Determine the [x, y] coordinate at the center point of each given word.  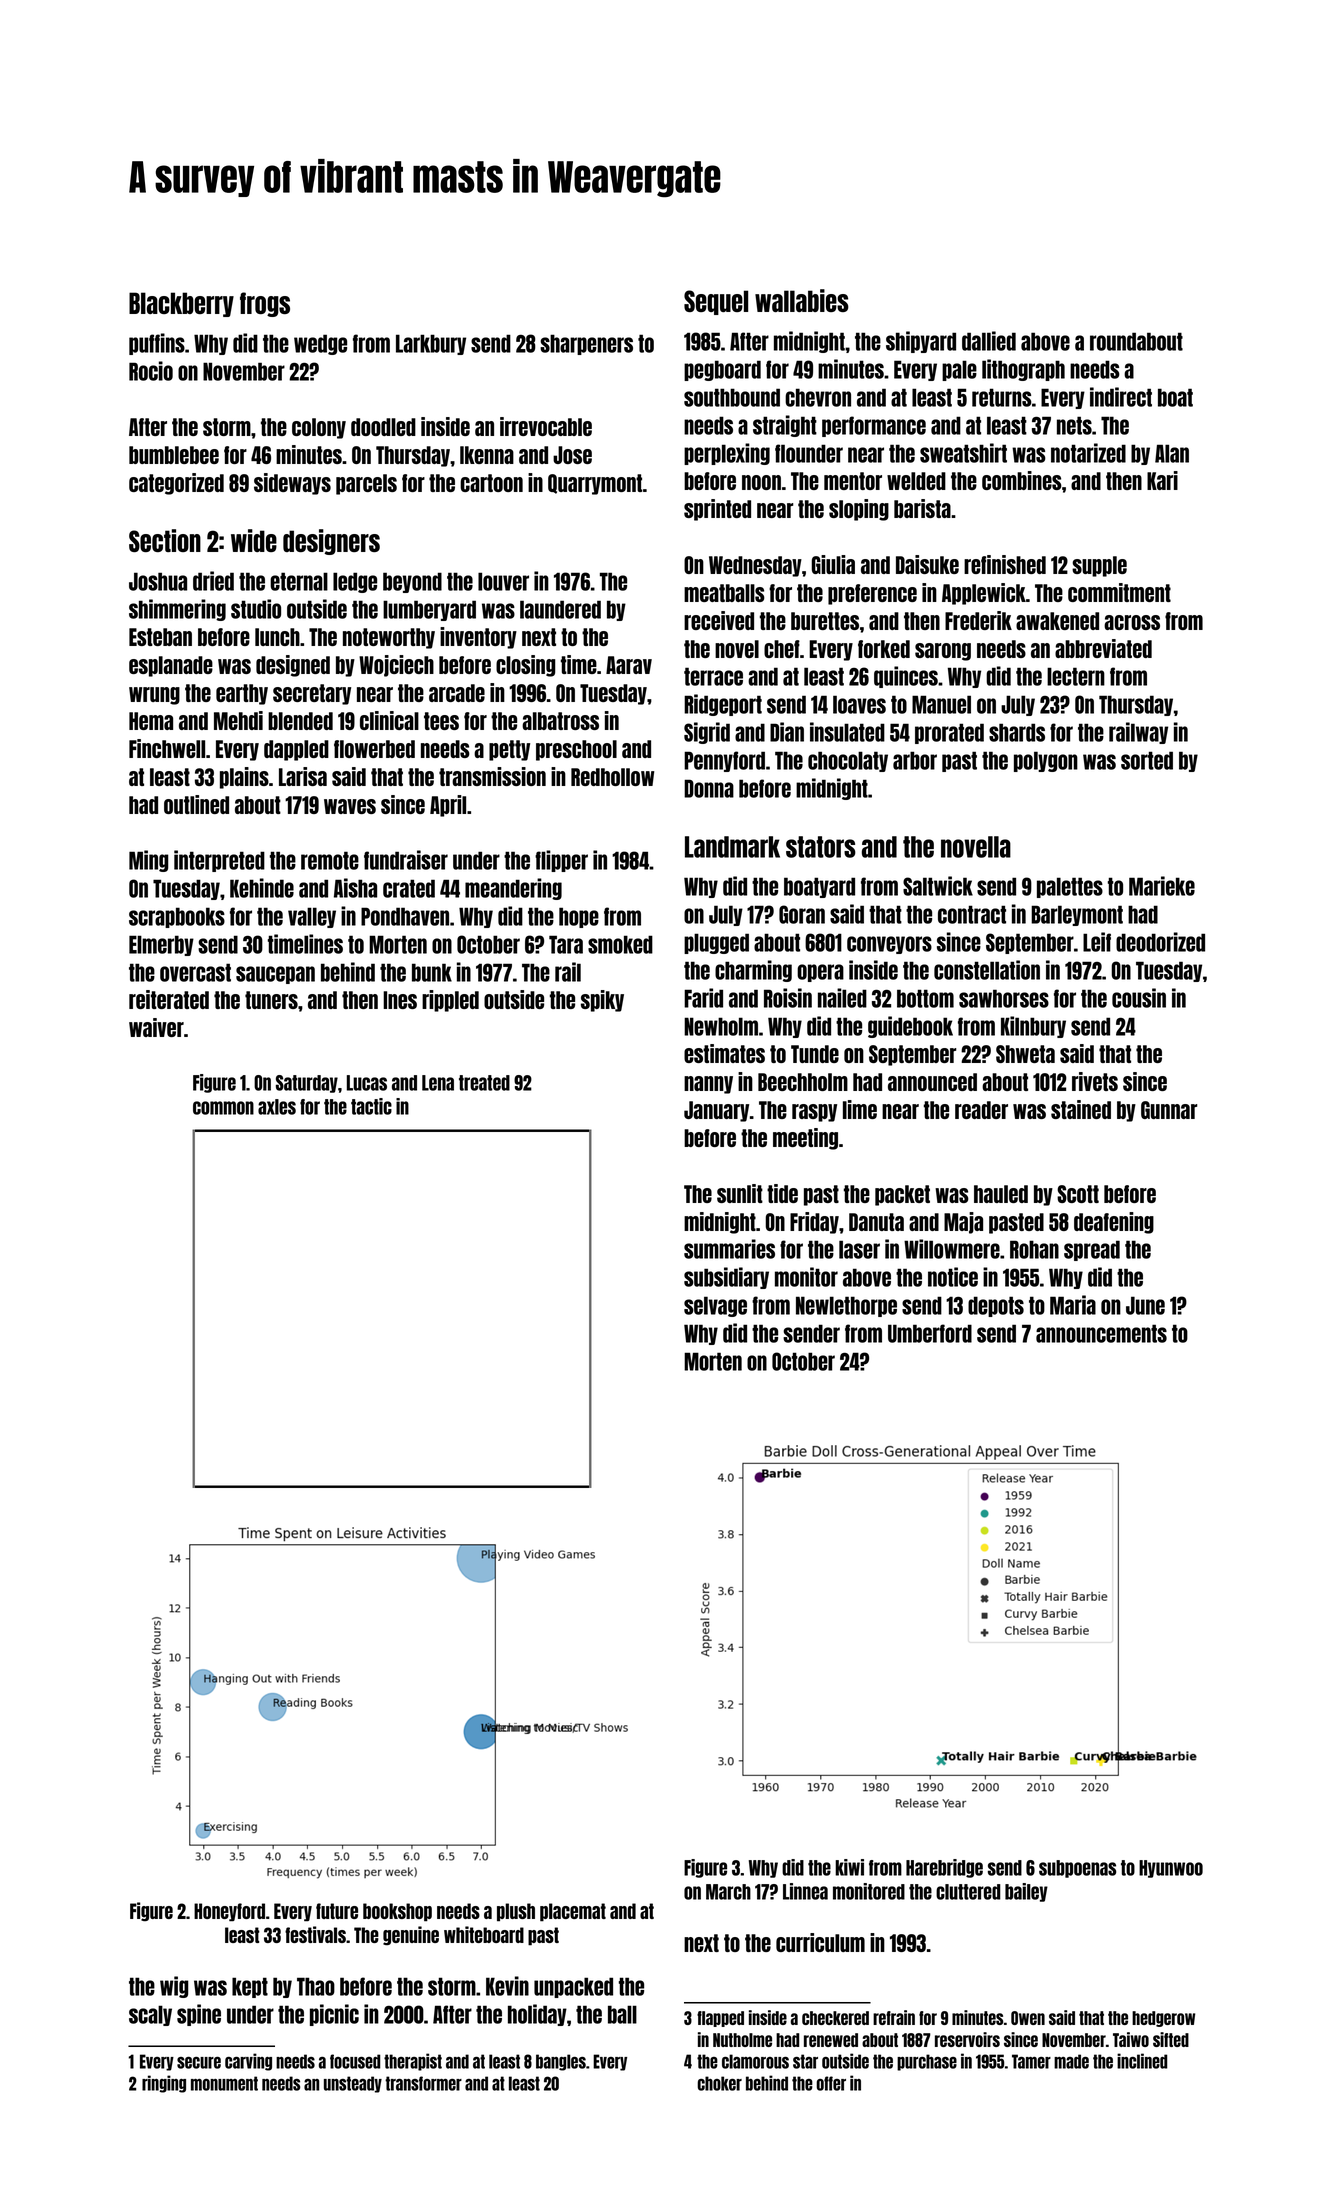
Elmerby [161, 945]
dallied [989, 341]
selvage [715, 1306]
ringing [164, 2084]
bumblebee [174, 455]
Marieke [1162, 886]
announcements [1101, 1333]
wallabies [802, 300]
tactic [371, 1106]
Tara [566, 944]
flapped [720, 2019]
